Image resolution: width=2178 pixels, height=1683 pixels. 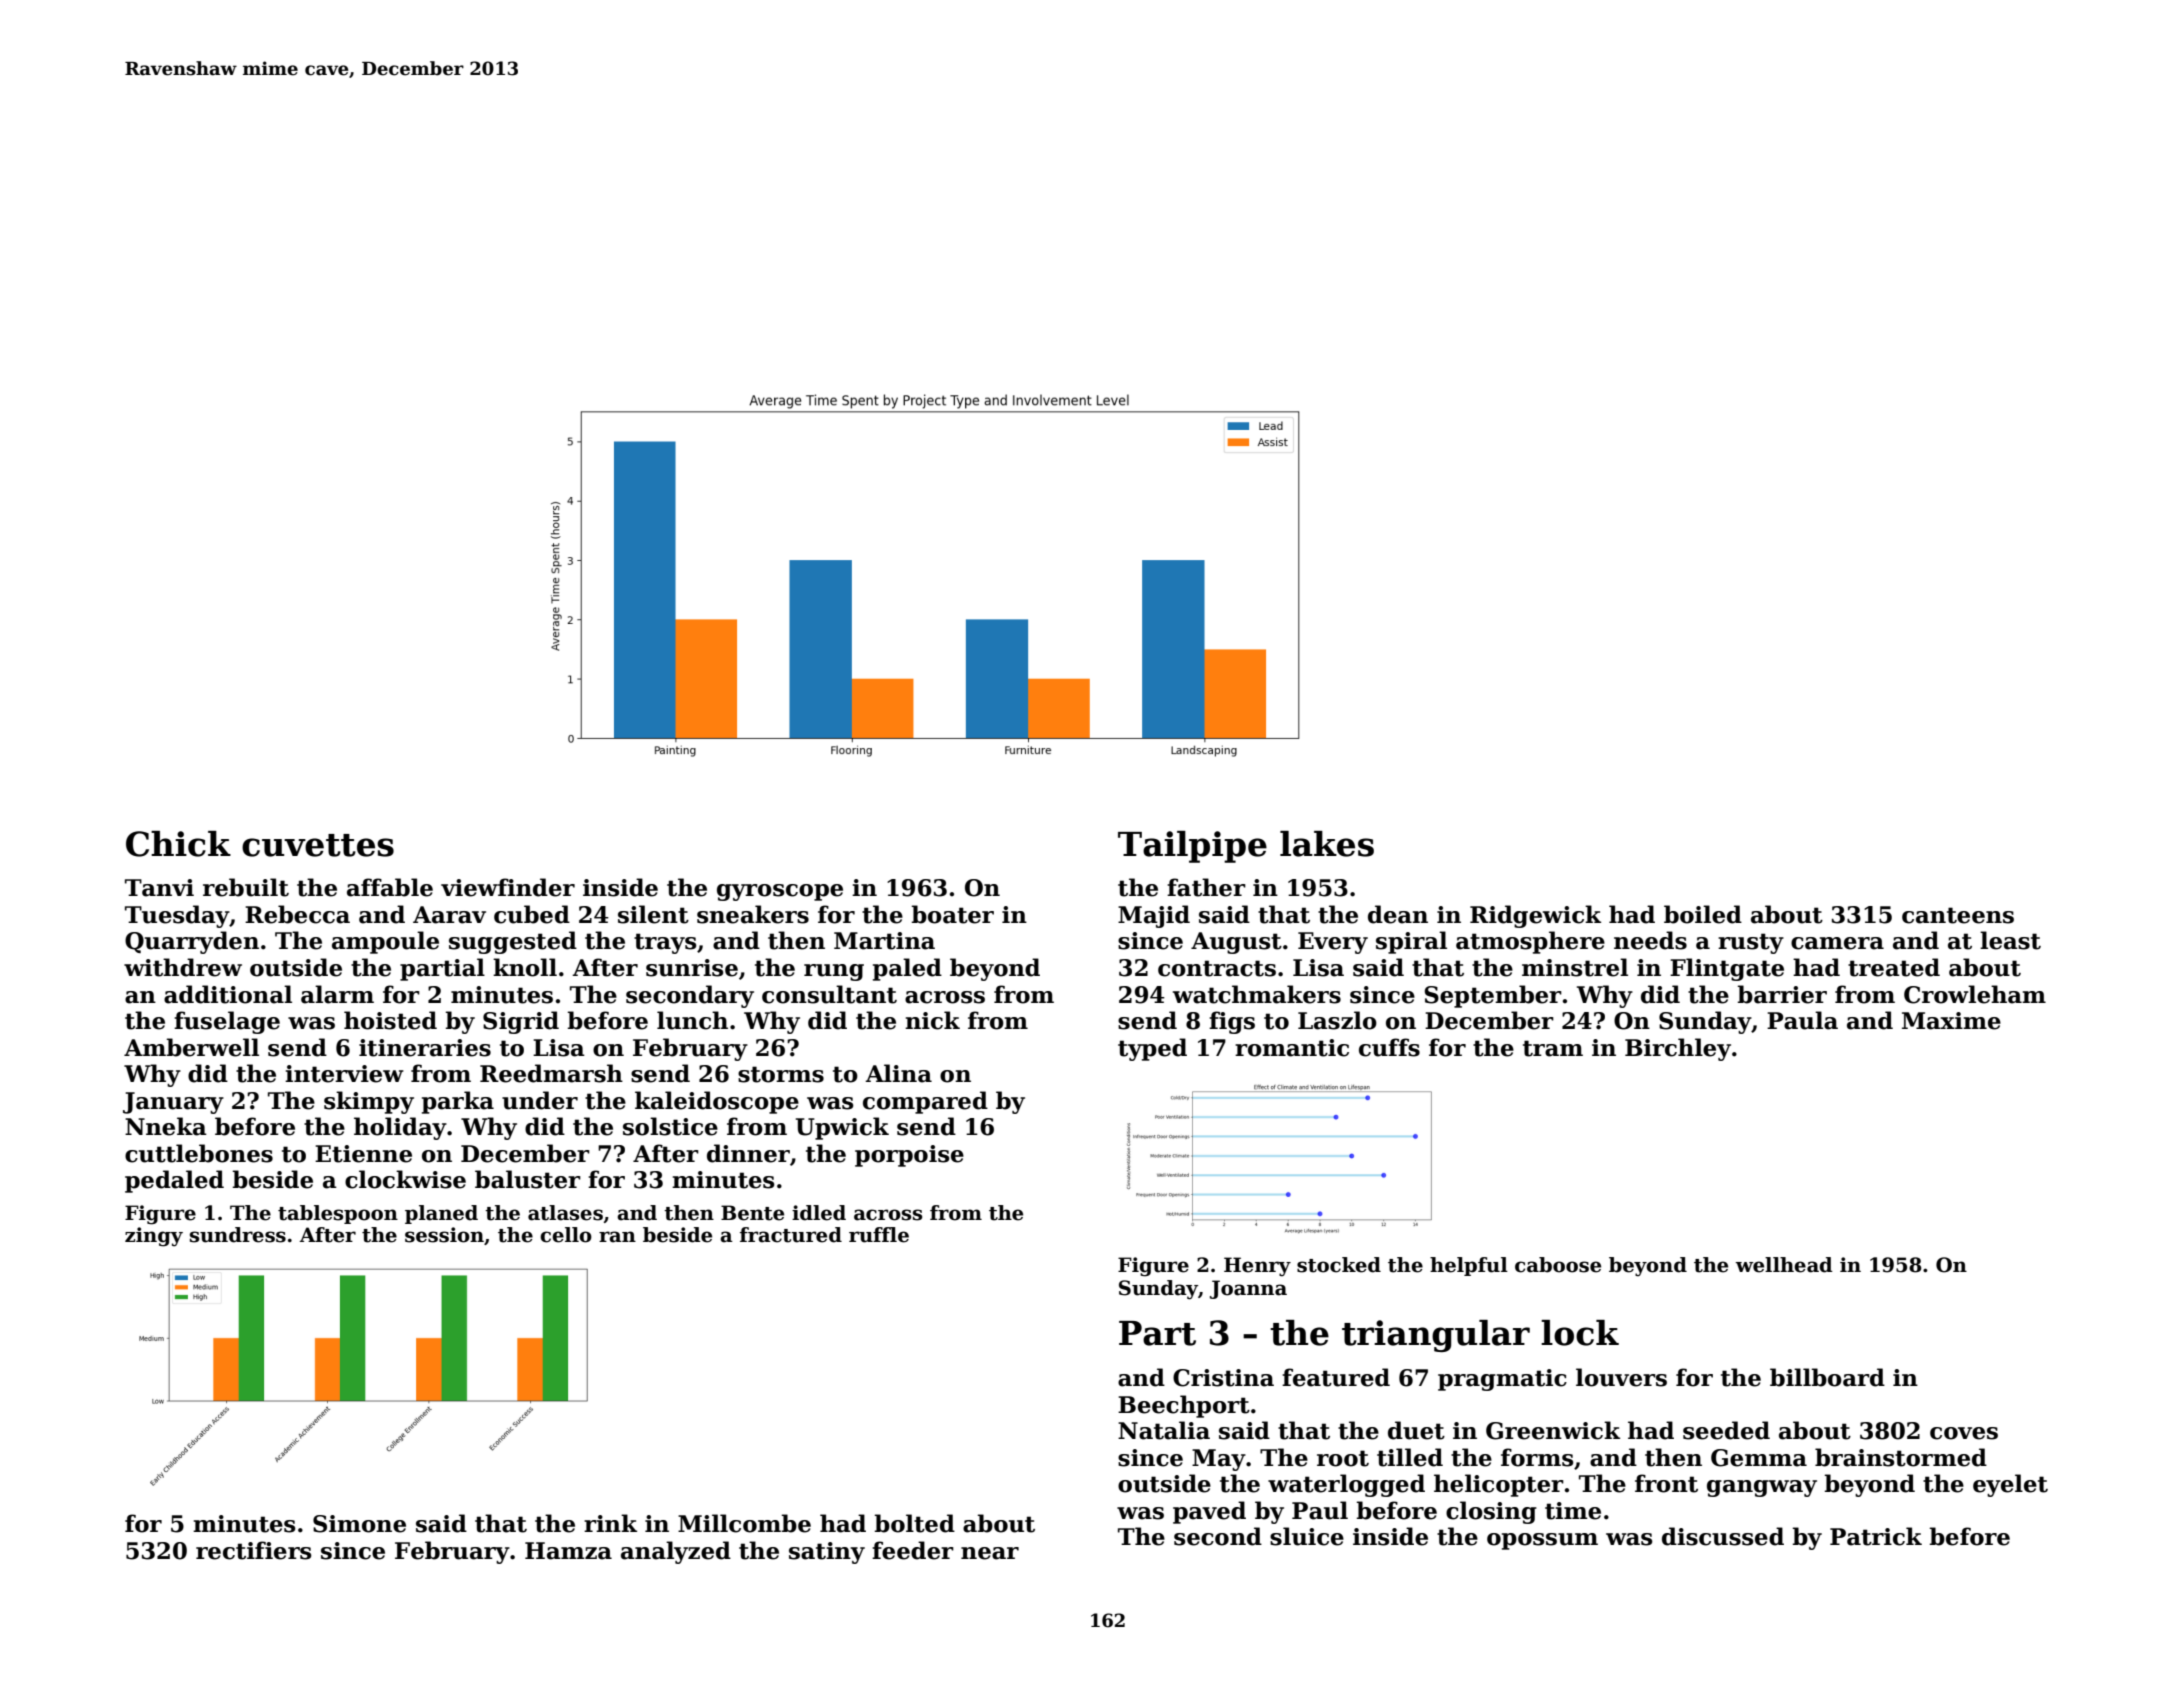 What do you see at coordinates (653, 914) in the screenshot?
I see `silent` at bounding box center [653, 914].
